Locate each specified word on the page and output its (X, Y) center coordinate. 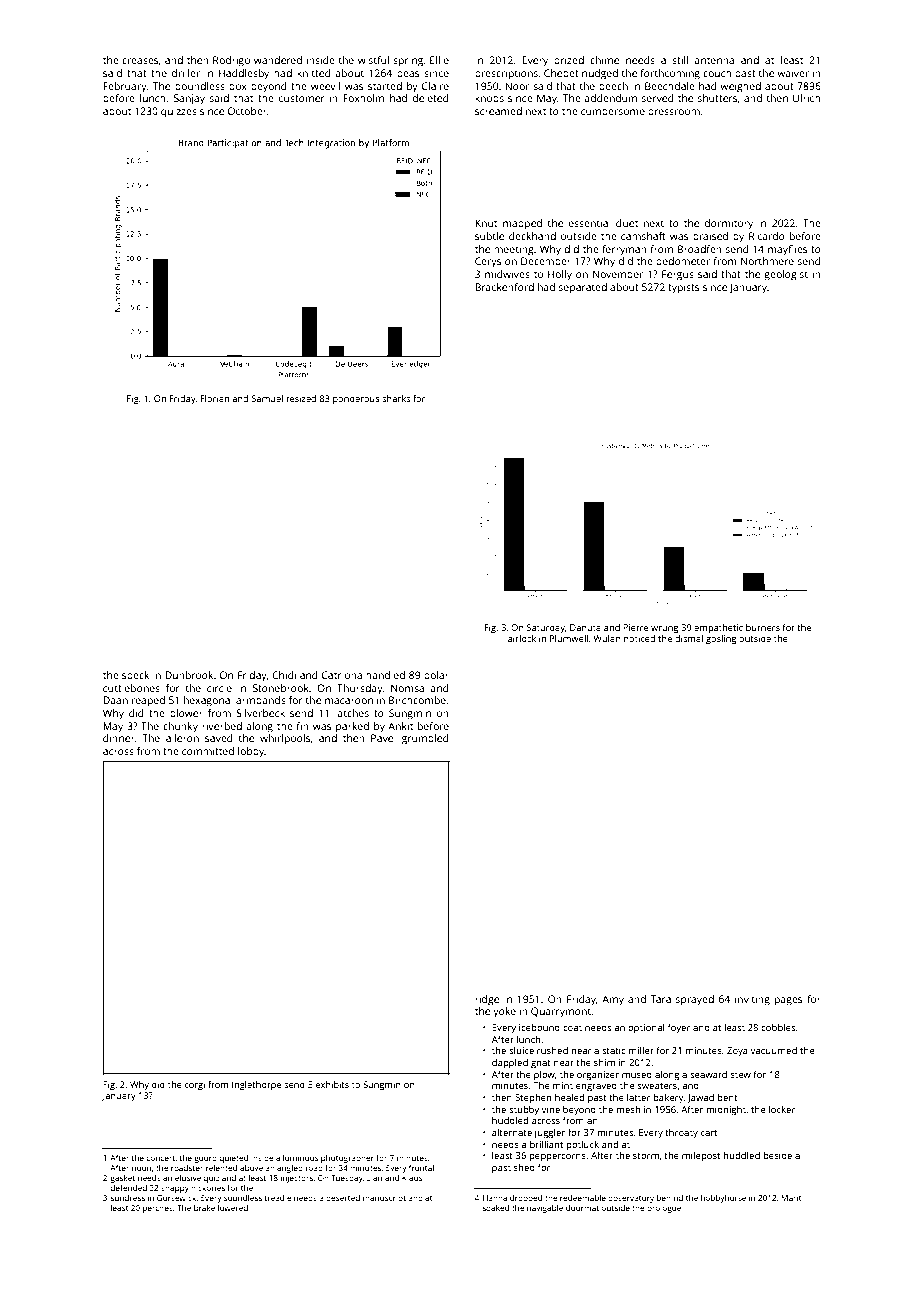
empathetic (718, 628)
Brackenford (504, 287)
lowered (233, 1208)
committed (208, 751)
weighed (740, 87)
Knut (486, 223)
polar (436, 676)
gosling (721, 639)
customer (302, 98)
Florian (215, 398)
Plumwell (569, 638)
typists (683, 288)
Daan (115, 700)
